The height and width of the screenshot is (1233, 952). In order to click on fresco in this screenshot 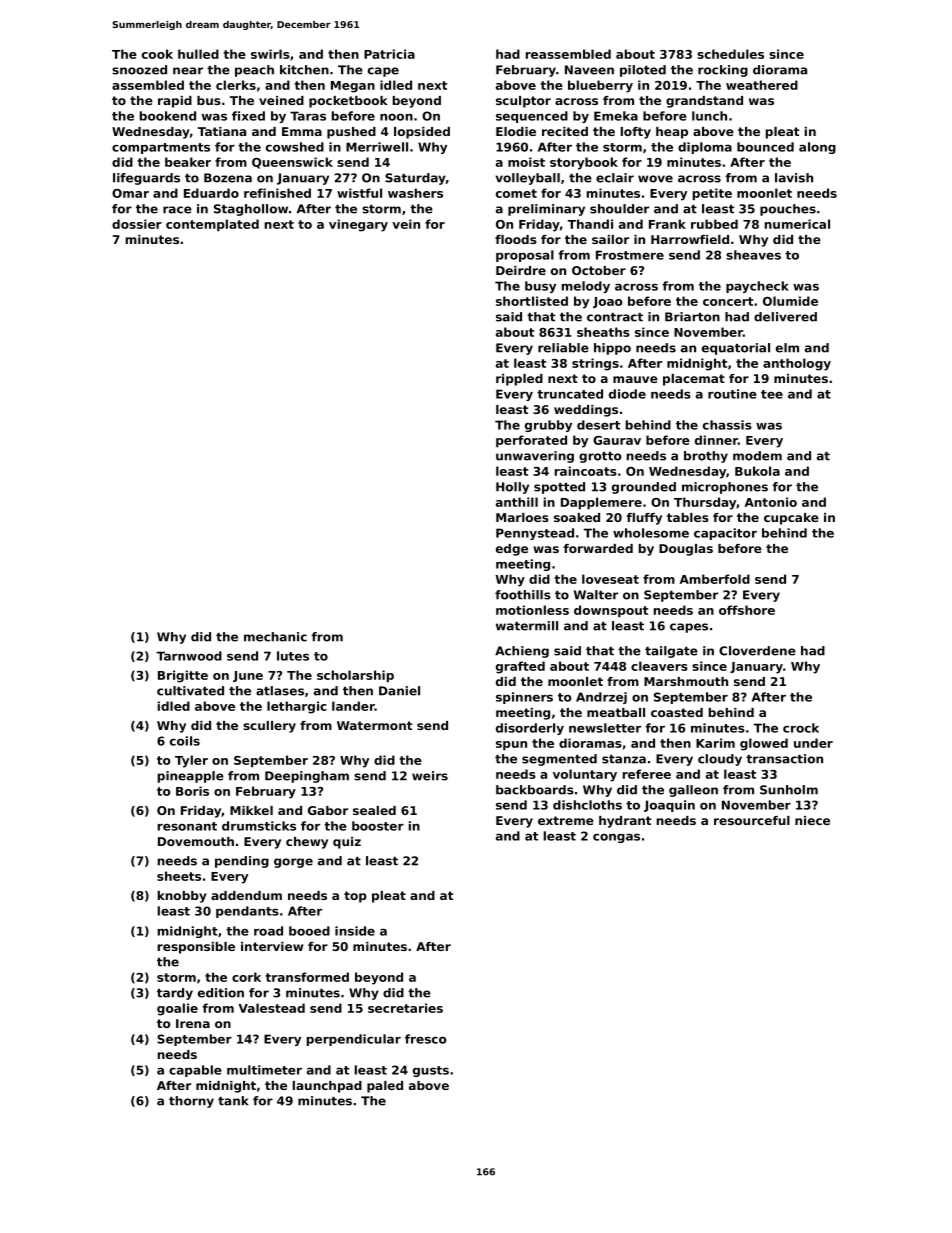, I will do `click(425, 1039)`.
